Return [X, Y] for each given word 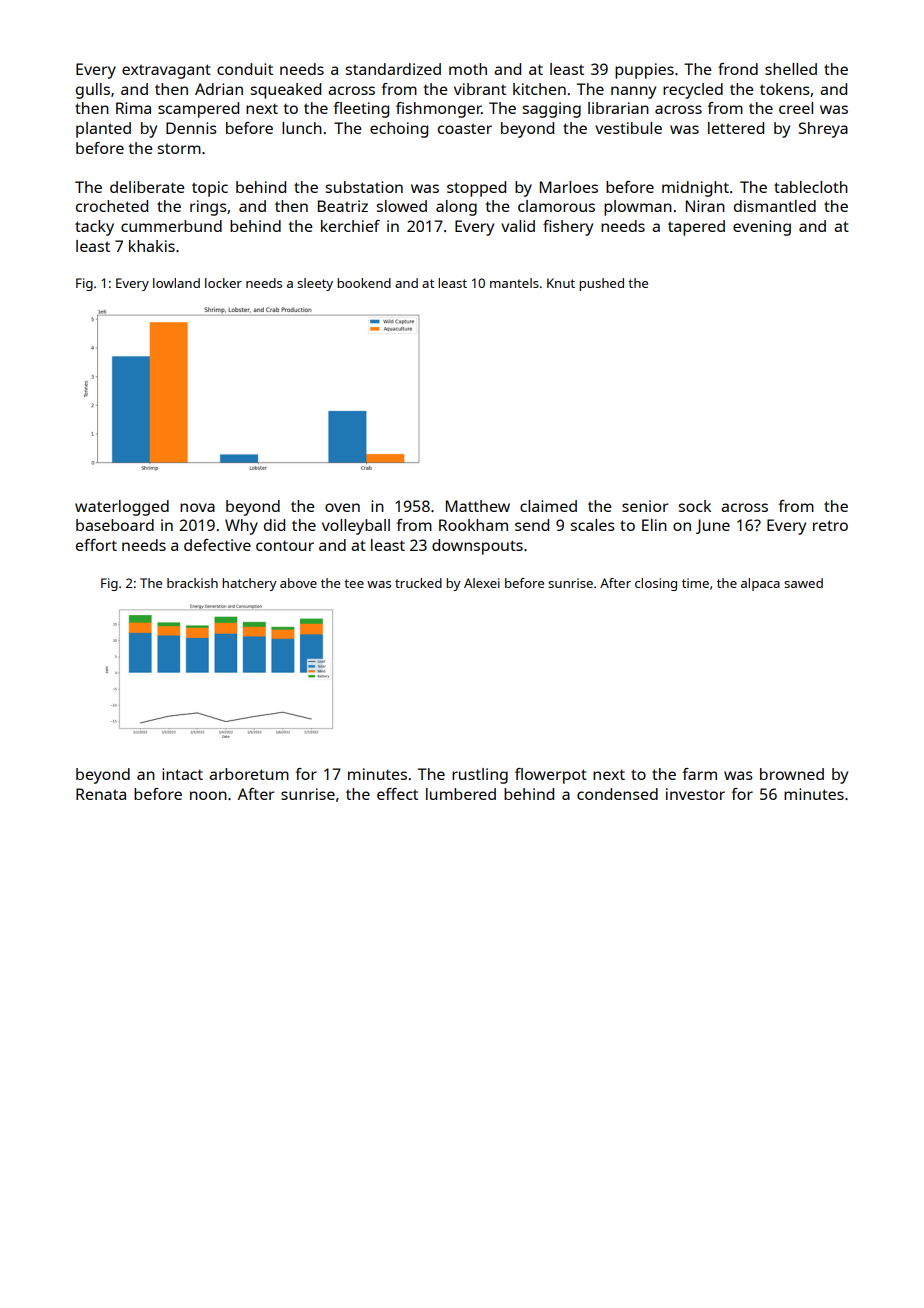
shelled [791, 69]
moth [468, 69]
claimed [548, 506]
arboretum [249, 774]
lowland [176, 283]
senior [645, 506]
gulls [93, 91]
